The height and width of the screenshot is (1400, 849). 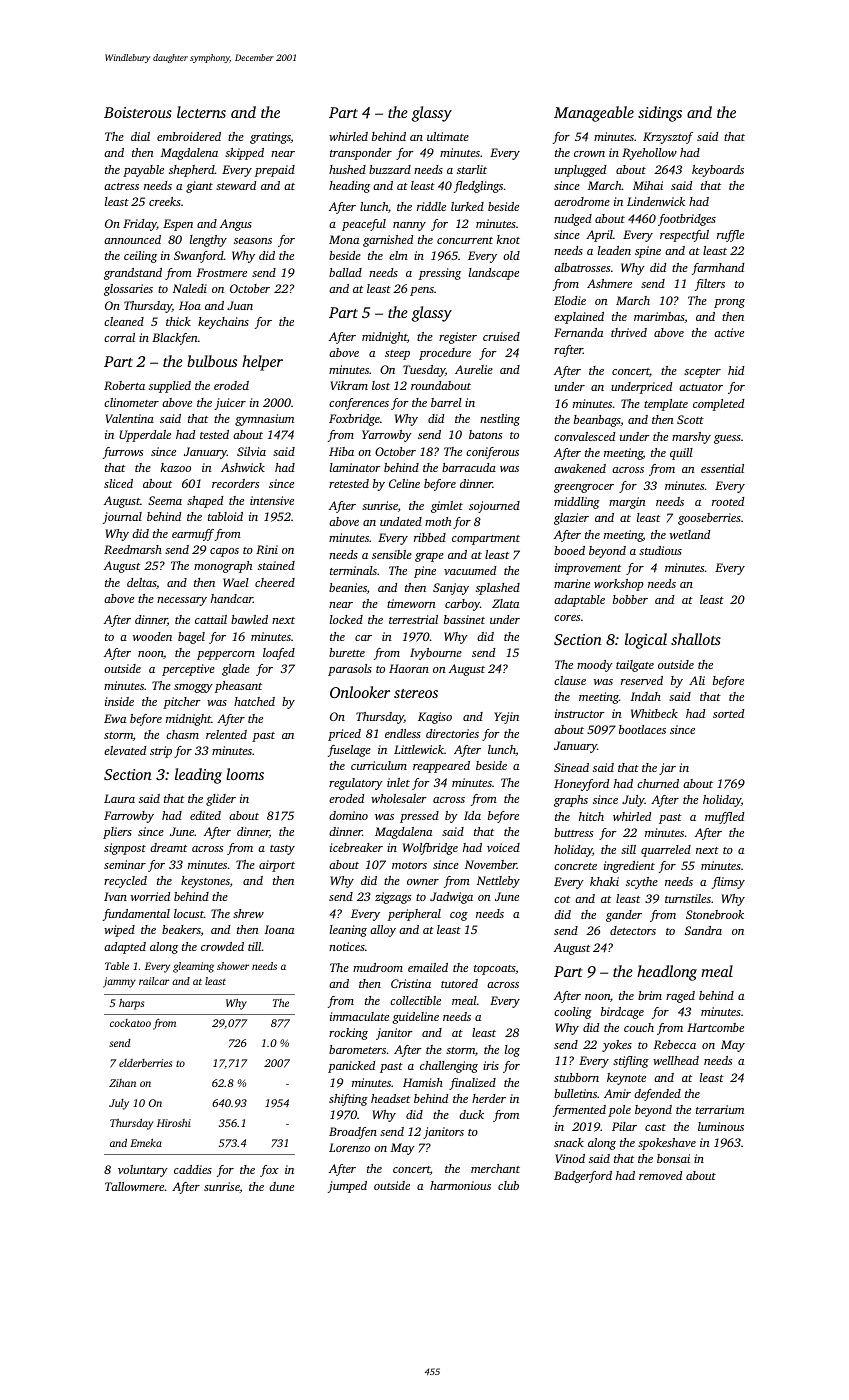 What do you see at coordinates (270, 138) in the screenshot?
I see `gratings` at bounding box center [270, 138].
